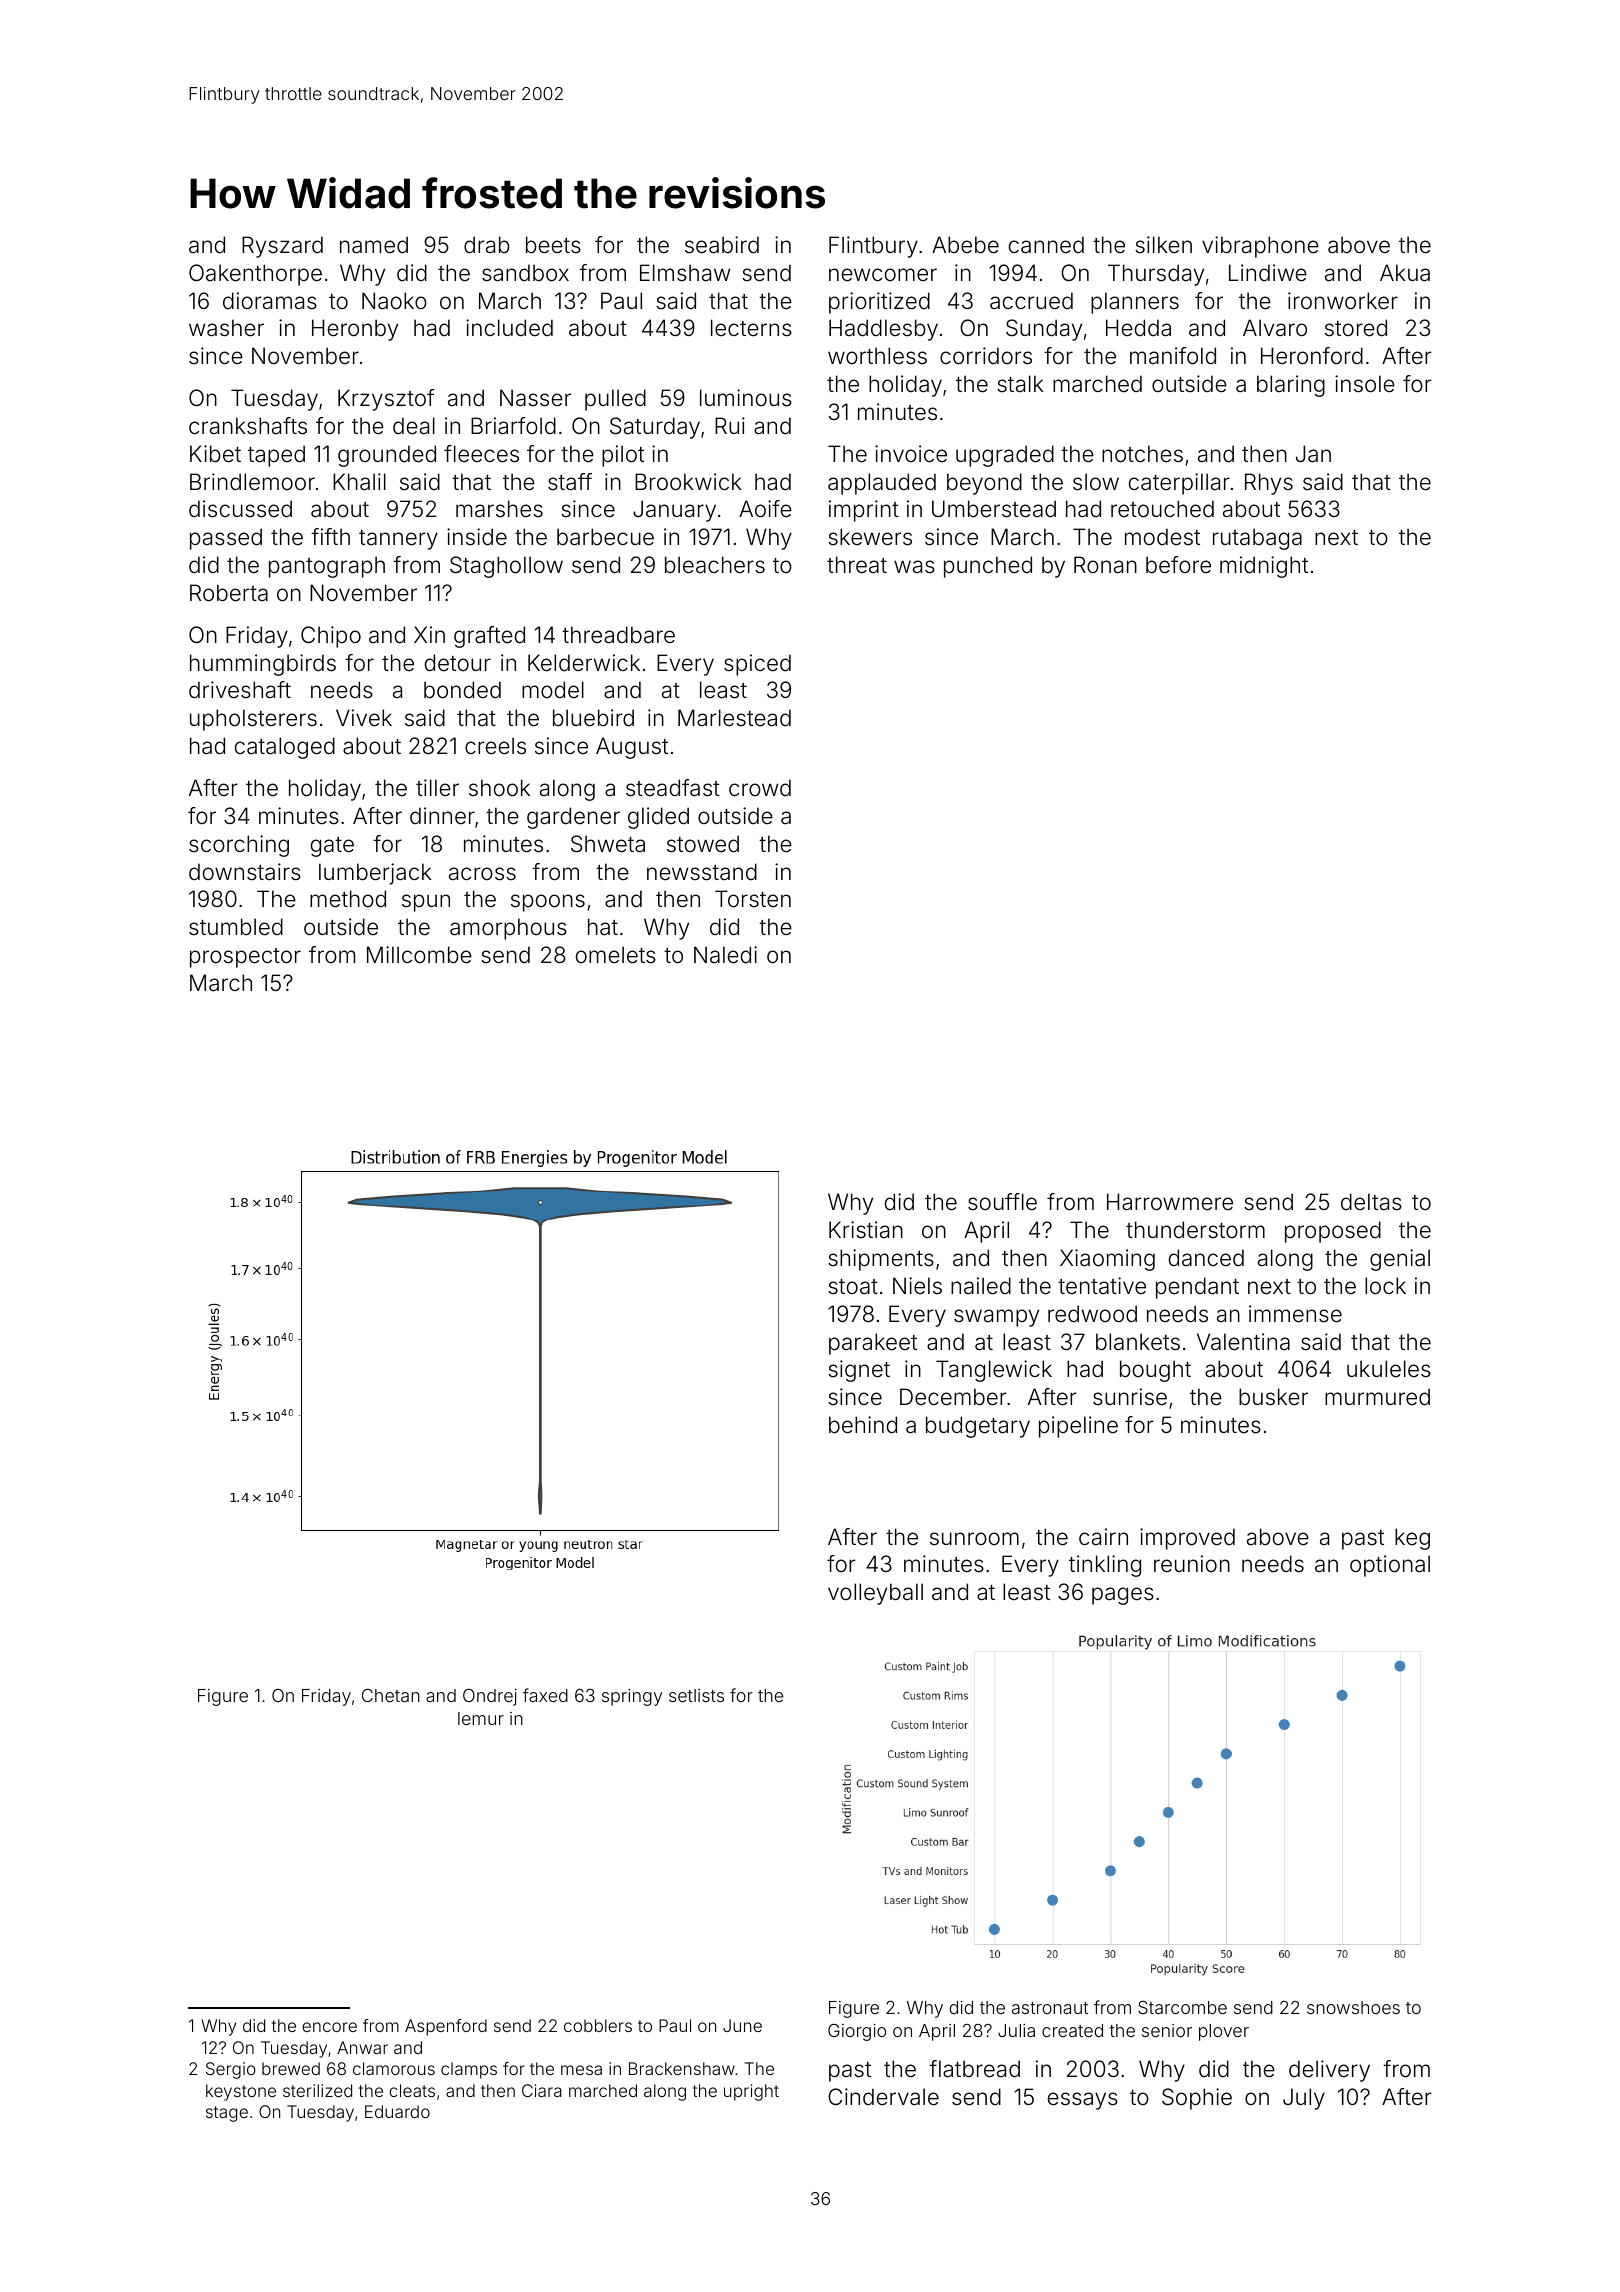 The width and height of the document is (1620, 2292). I want to click on upright, so click(751, 2092).
